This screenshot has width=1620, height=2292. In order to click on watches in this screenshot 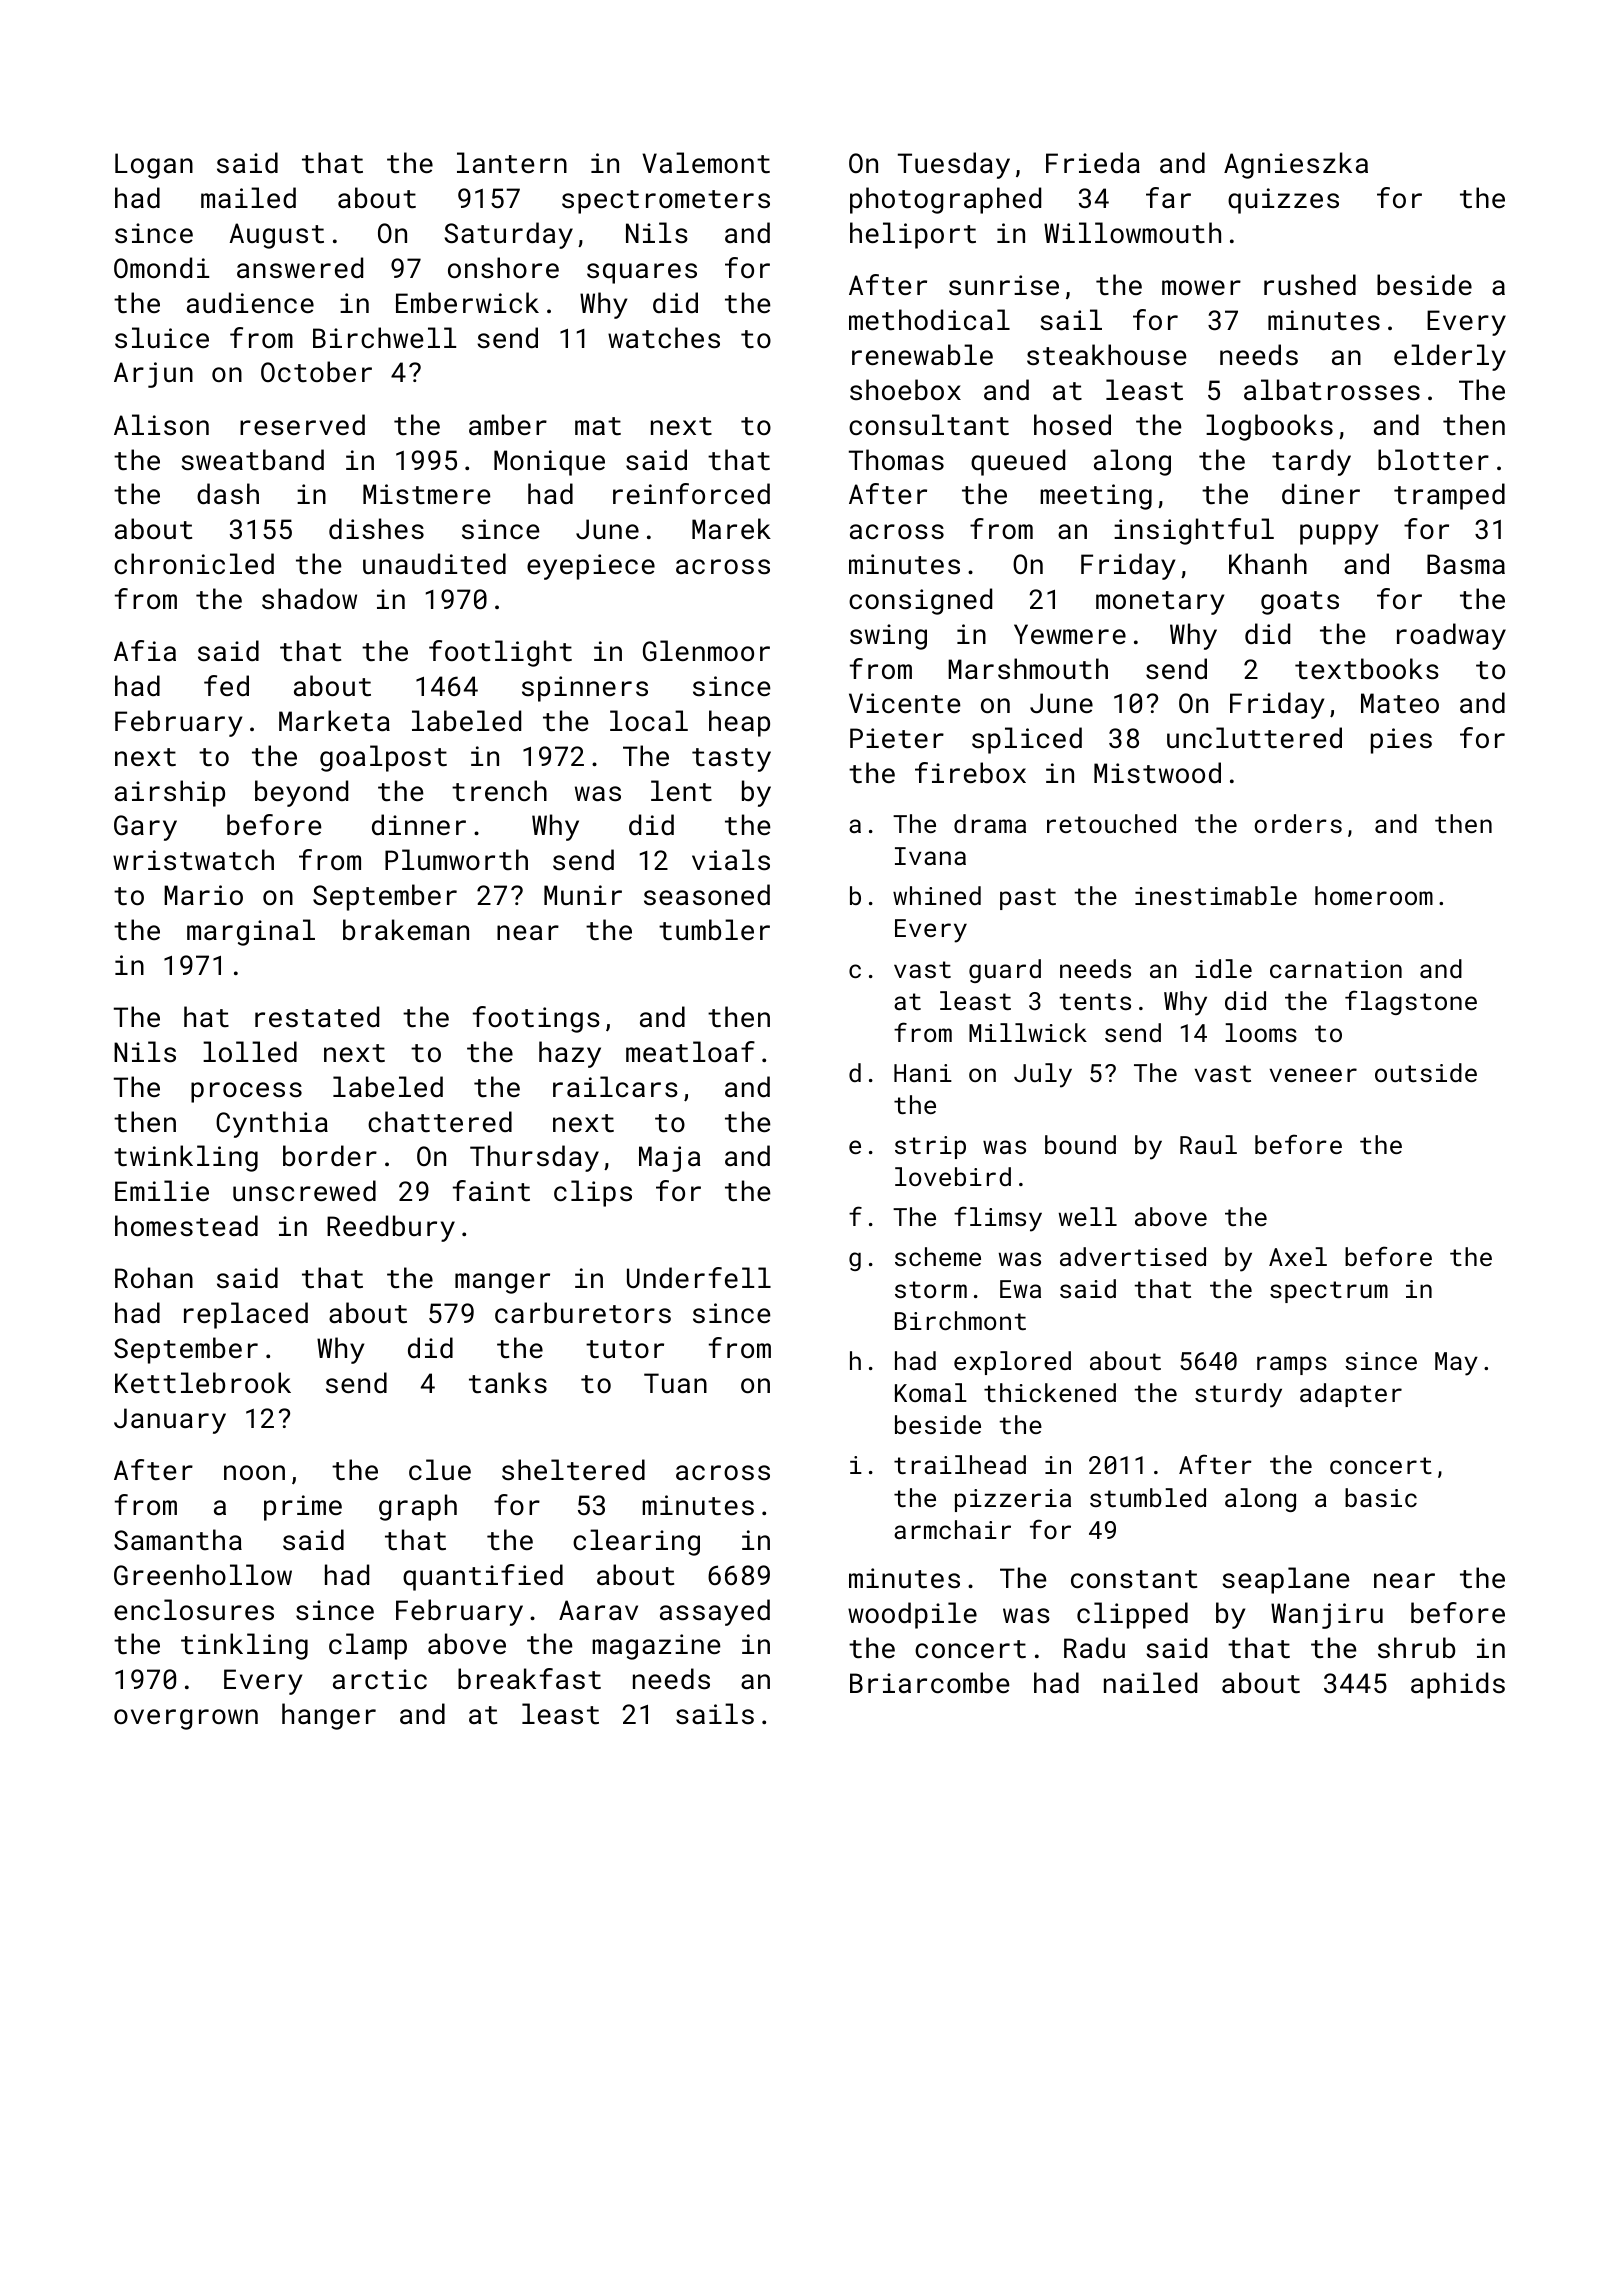, I will do `click(664, 337)`.
